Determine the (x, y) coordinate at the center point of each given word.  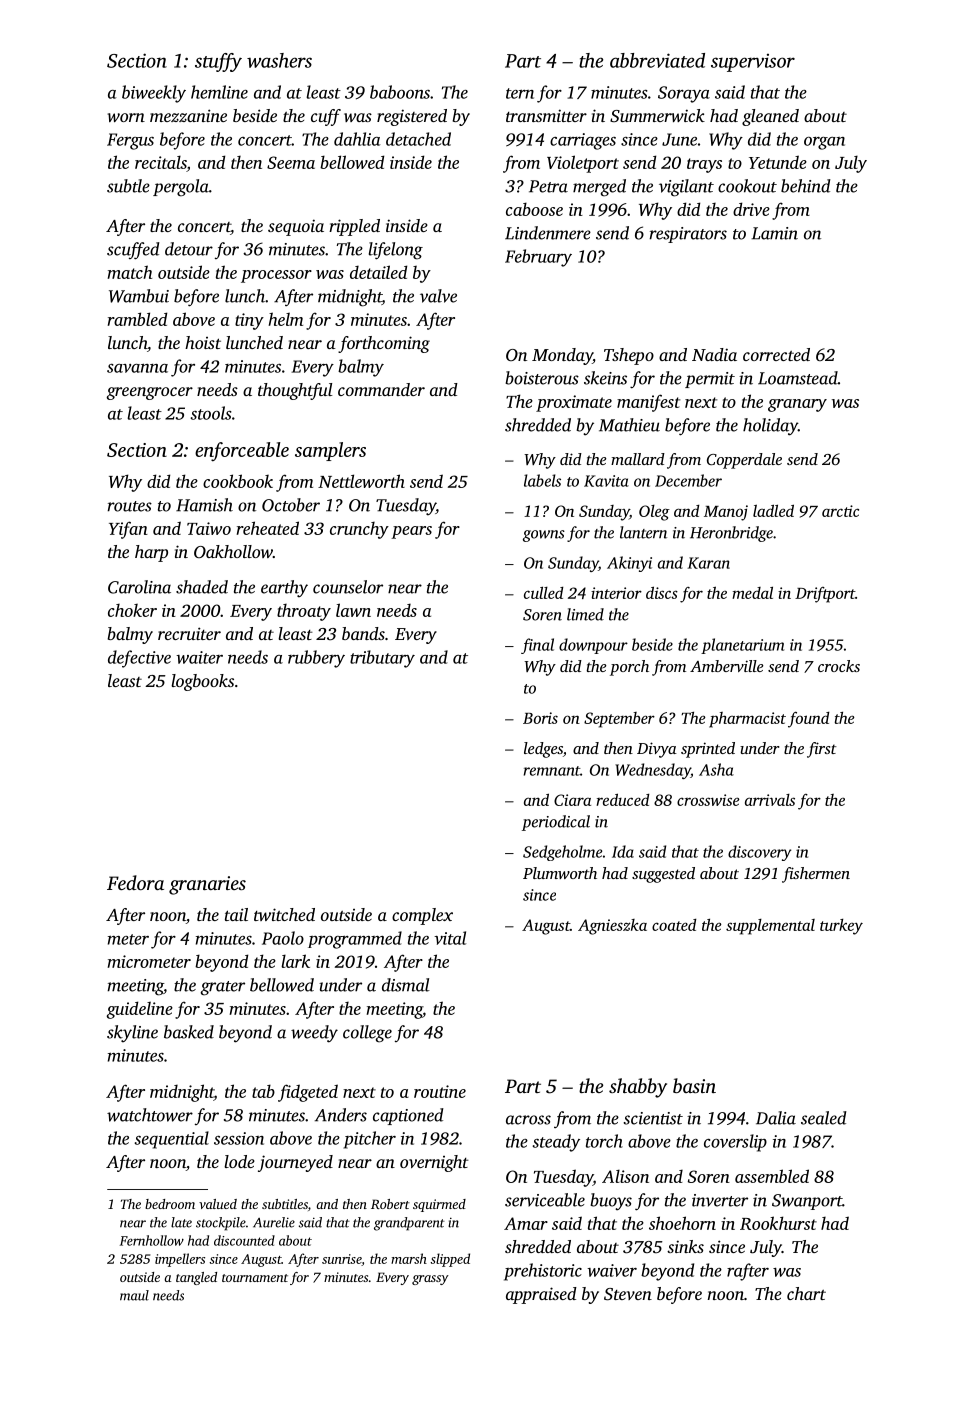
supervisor (753, 63)
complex (422, 916)
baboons (400, 92)
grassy (430, 1280)
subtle (128, 186)
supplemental (770, 927)
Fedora (135, 882)
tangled (196, 1278)
